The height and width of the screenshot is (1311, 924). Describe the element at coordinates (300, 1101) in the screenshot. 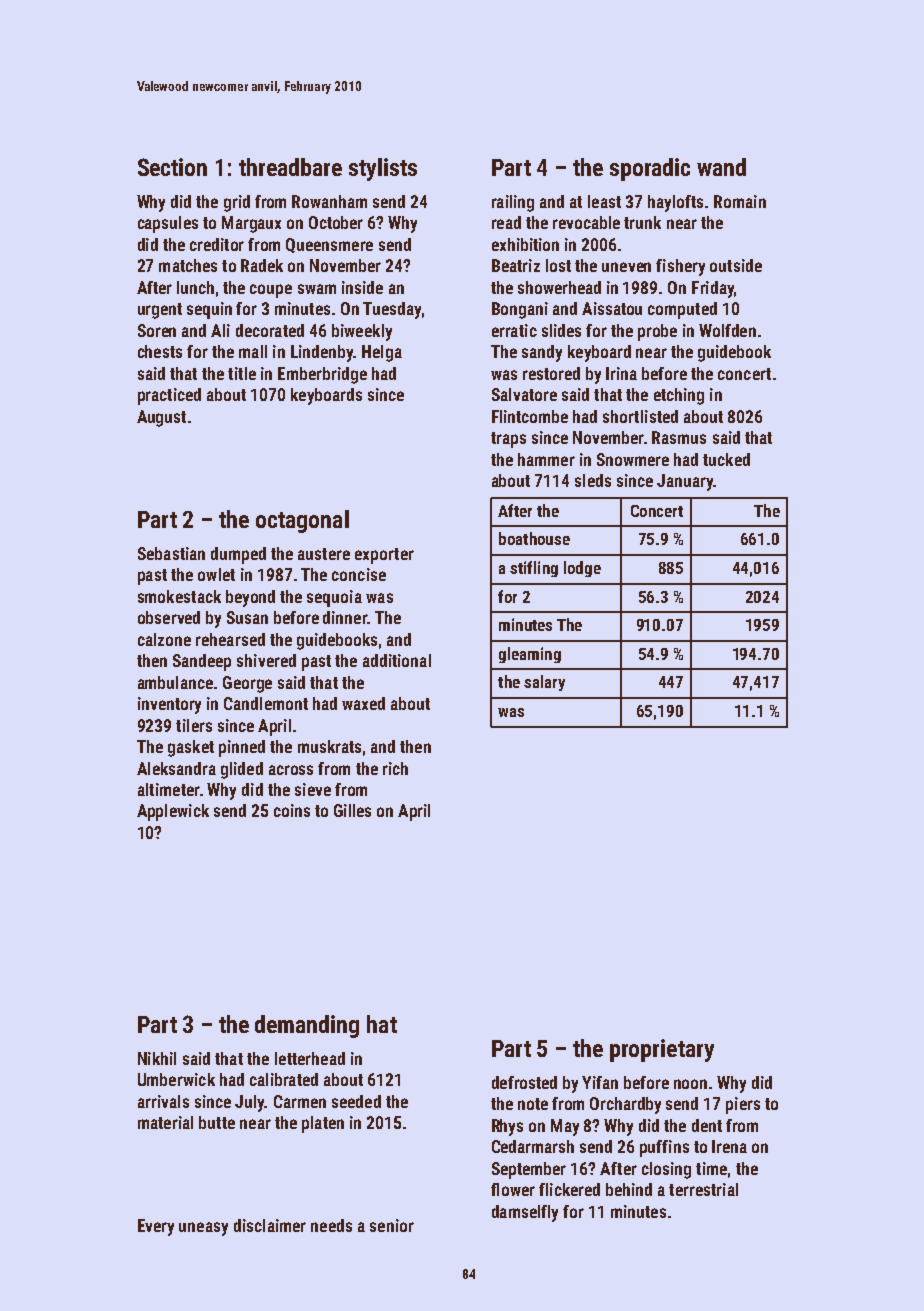

I see `Carmen` at that location.
